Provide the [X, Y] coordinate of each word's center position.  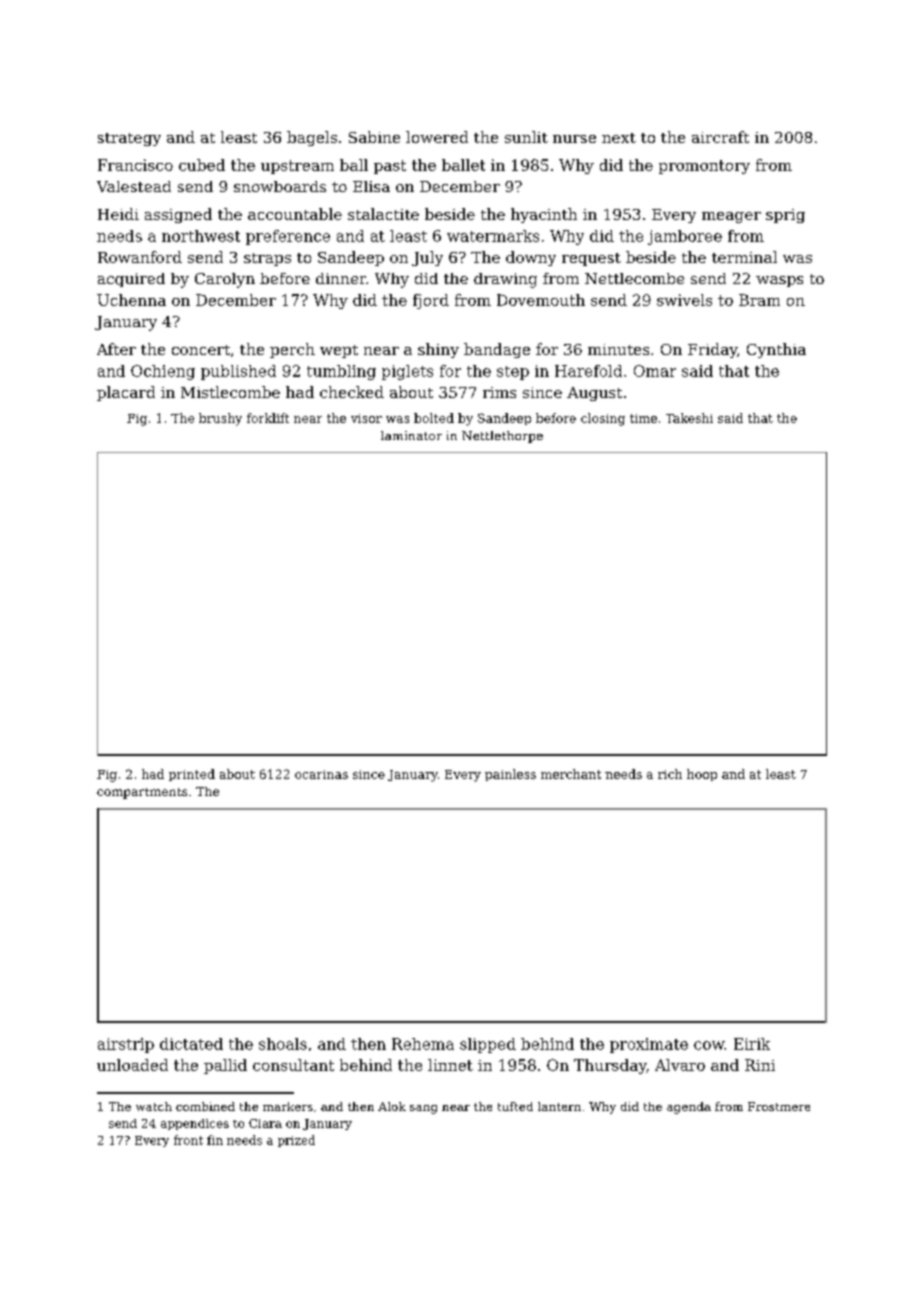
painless [510, 775]
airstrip [126, 1045]
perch [292, 350]
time [643, 418]
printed [192, 775]
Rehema [423, 1044]
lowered [437, 137]
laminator [411, 435]
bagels [312, 138]
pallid [225, 1066]
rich [670, 774]
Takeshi [689, 418]
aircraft [720, 137]
